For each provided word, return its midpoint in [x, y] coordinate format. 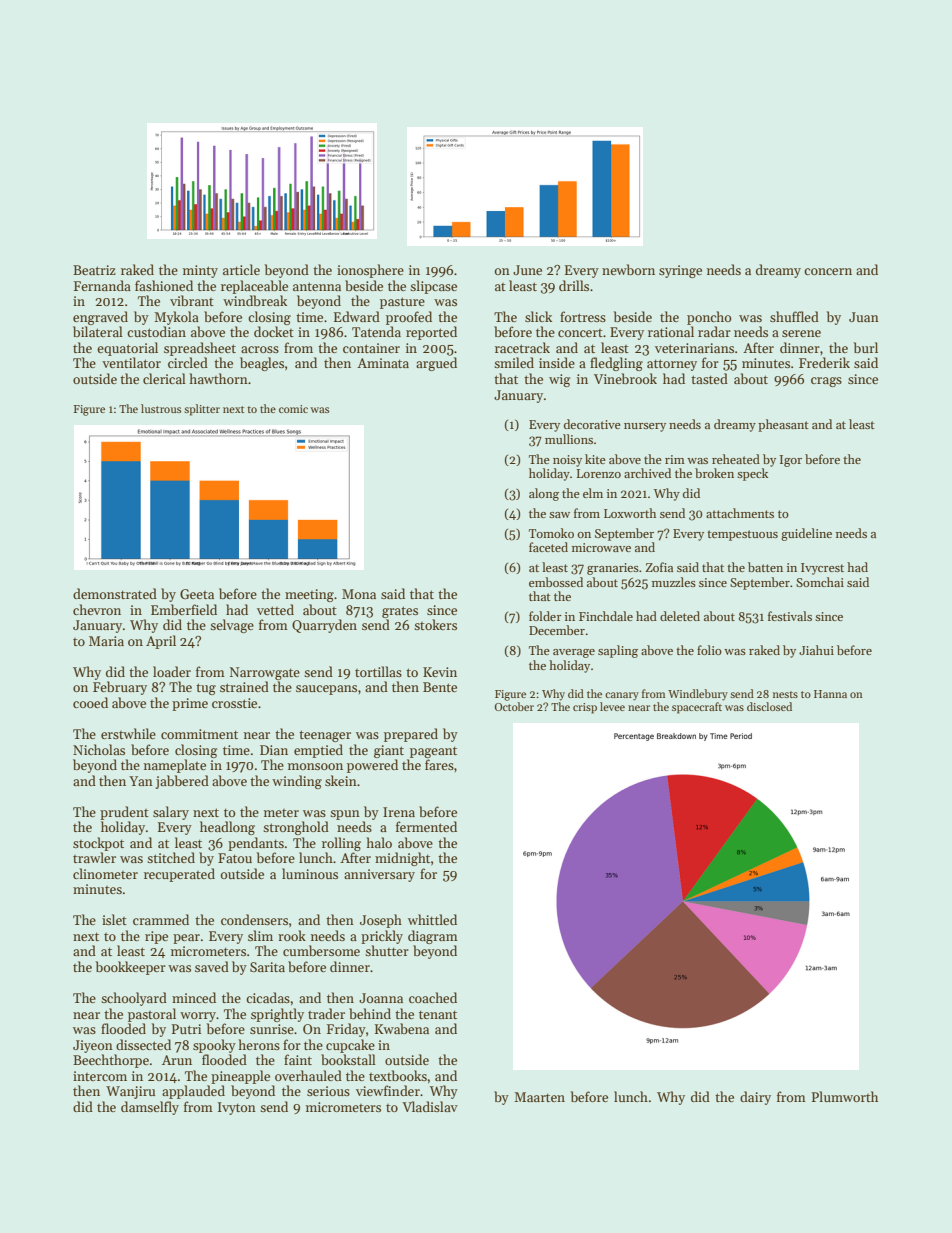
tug [206, 689]
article [241, 269]
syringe [680, 271]
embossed [556, 582]
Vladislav [430, 1106]
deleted [680, 616]
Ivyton [237, 1108]
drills [574, 285]
